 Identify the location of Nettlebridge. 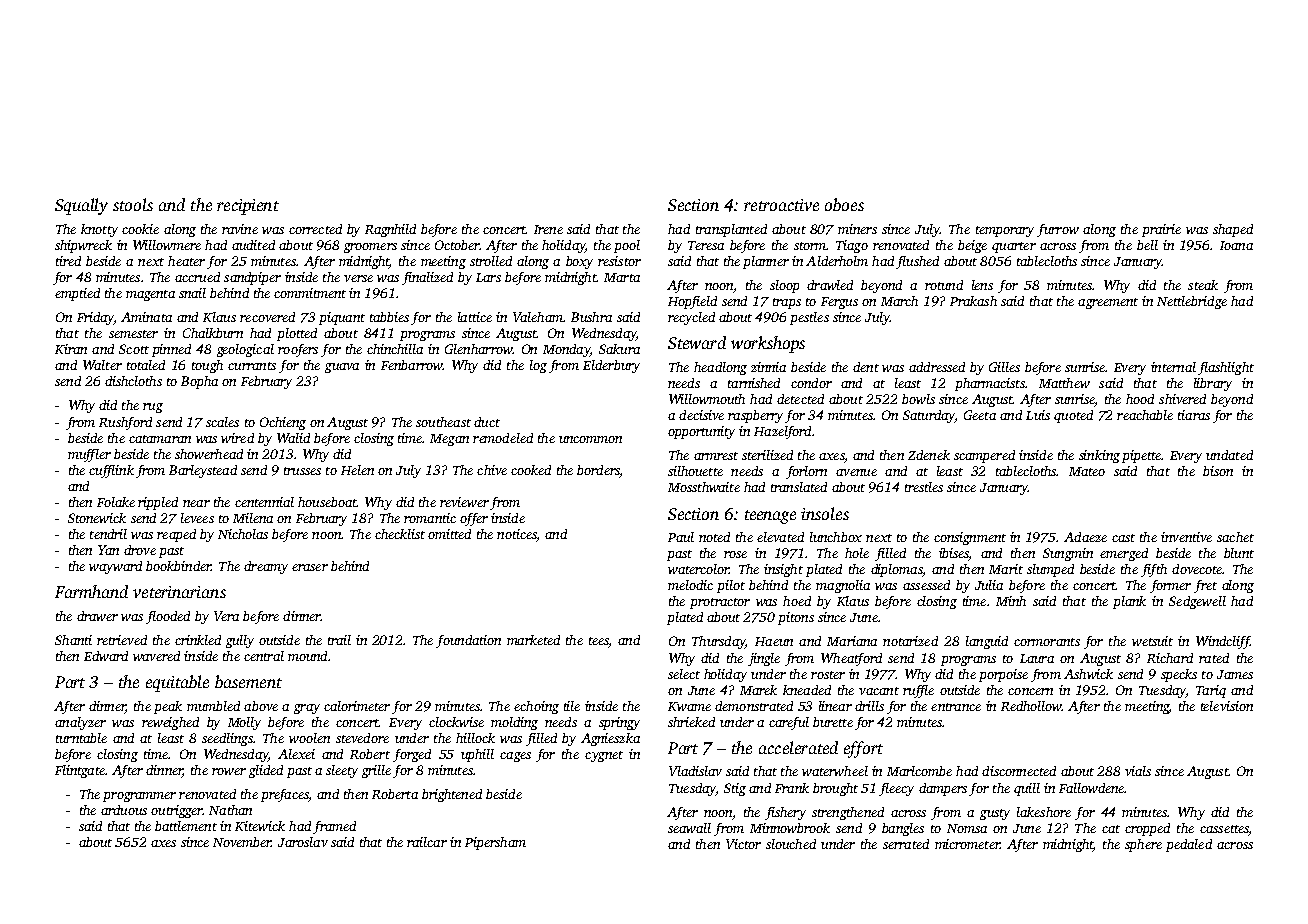
(1192, 302).
